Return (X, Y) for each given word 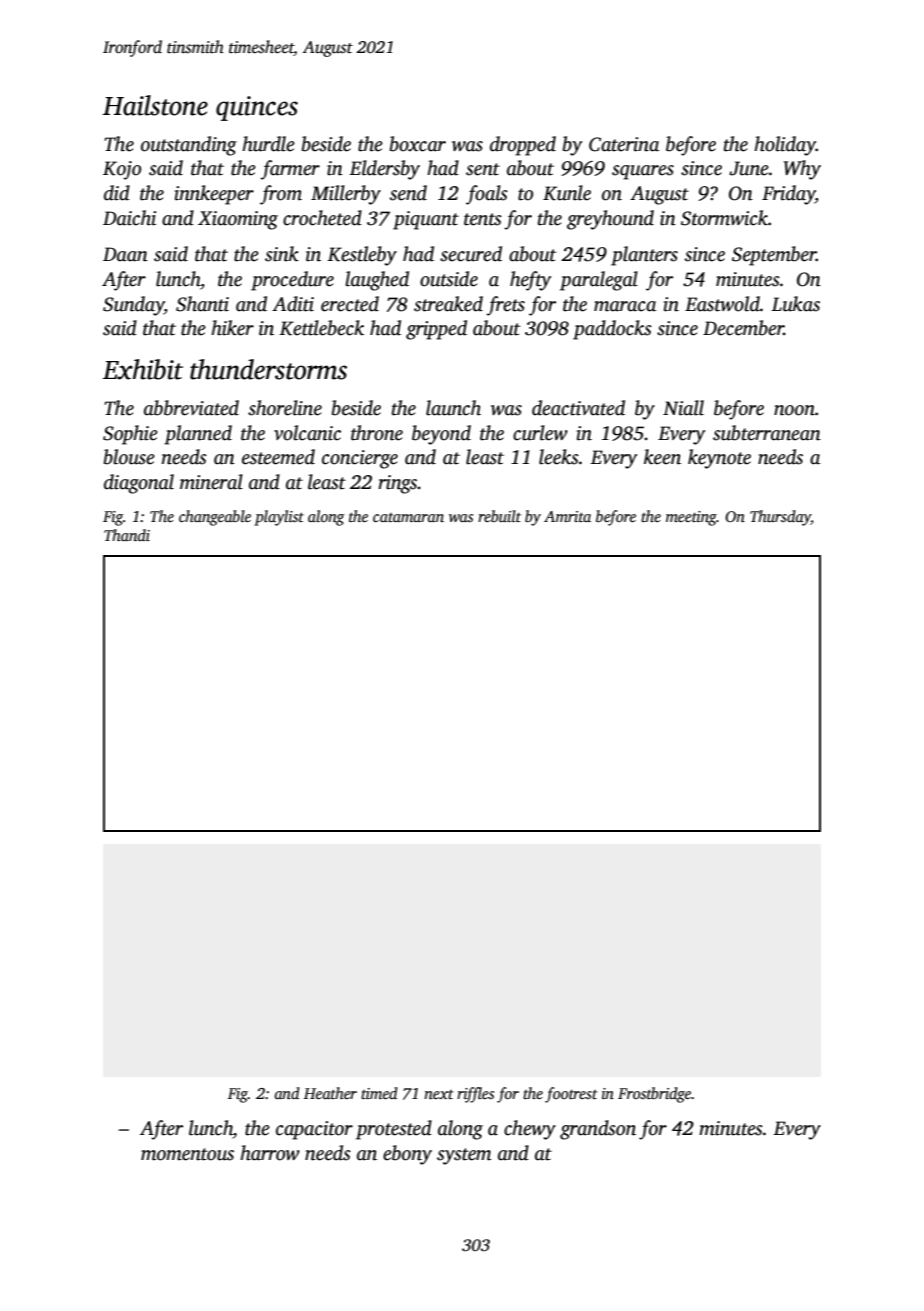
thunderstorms (268, 369)
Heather (330, 1093)
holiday (785, 146)
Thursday (780, 518)
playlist (279, 518)
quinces (257, 108)
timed (379, 1093)
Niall (683, 408)
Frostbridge (654, 1095)
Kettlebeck (321, 328)
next (439, 1094)
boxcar (418, 144)
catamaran (408, 517)
